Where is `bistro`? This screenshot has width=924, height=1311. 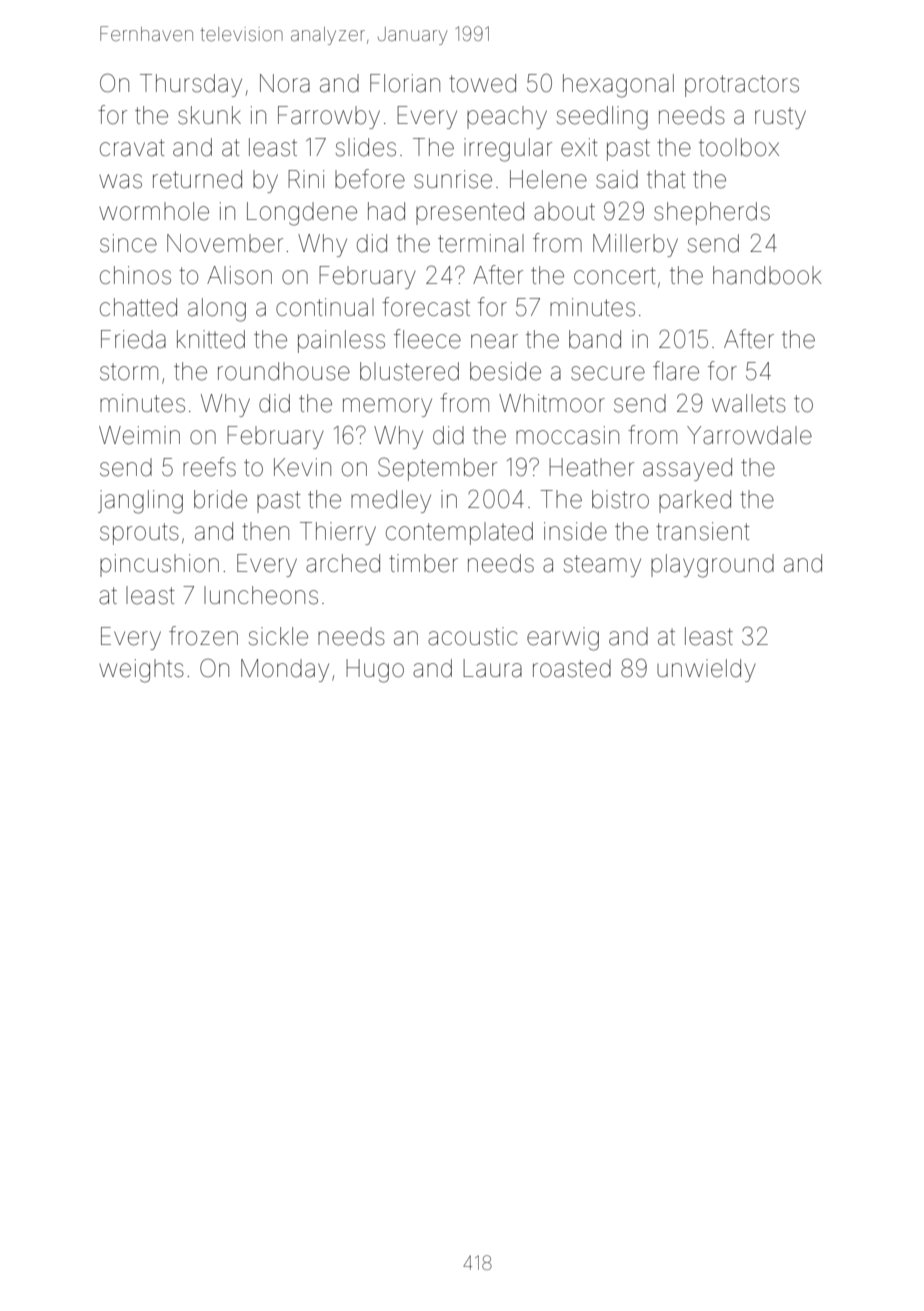
bistro is located at coordinates (620, 499).
